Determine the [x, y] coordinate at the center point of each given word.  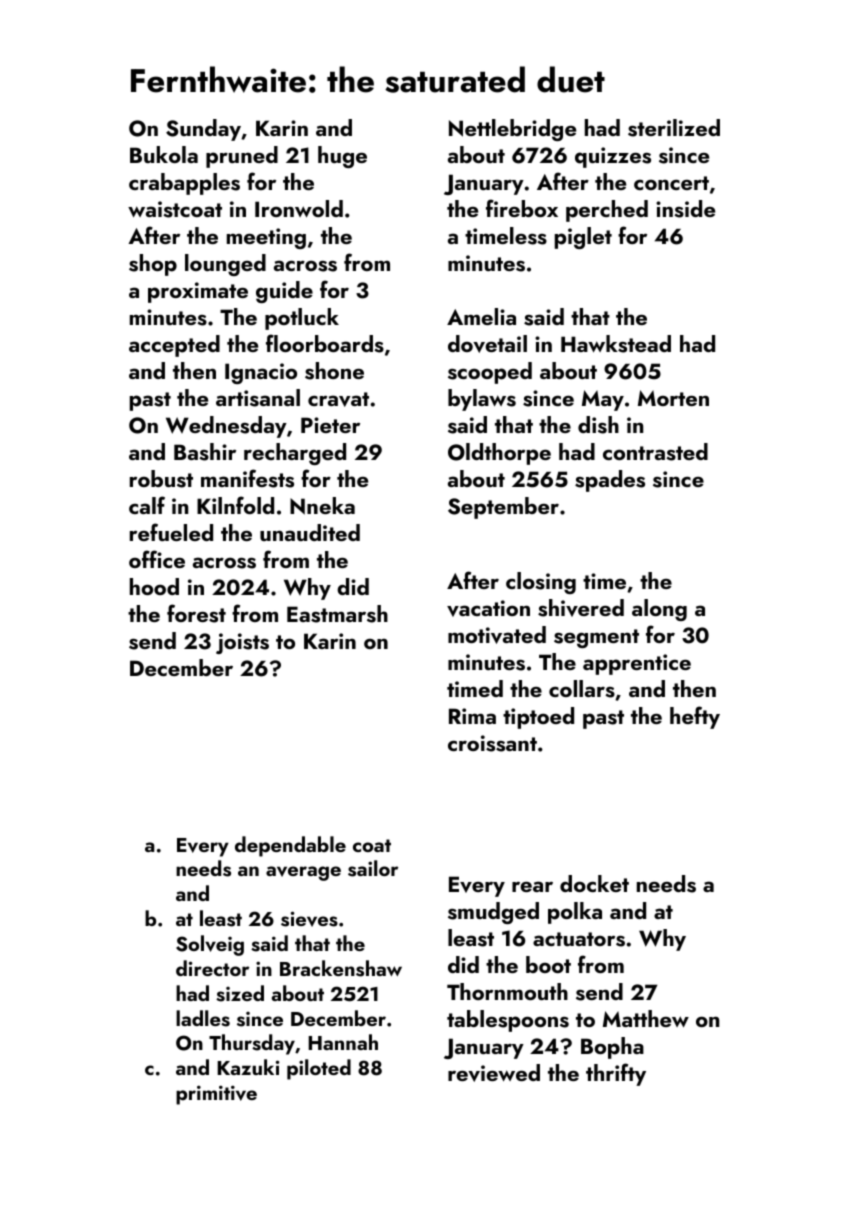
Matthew [646, 1018]
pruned [242, 157]
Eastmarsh [337, 614]
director [212, 968]
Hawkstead [616, 344]
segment [596, 638]
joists [242, 643]
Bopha [612, 1048]
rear [532, 886]
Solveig [210, 945]
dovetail [487, 344]
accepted [174, 346]
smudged [493, 913]
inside [685, 209]
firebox [522, 208]
